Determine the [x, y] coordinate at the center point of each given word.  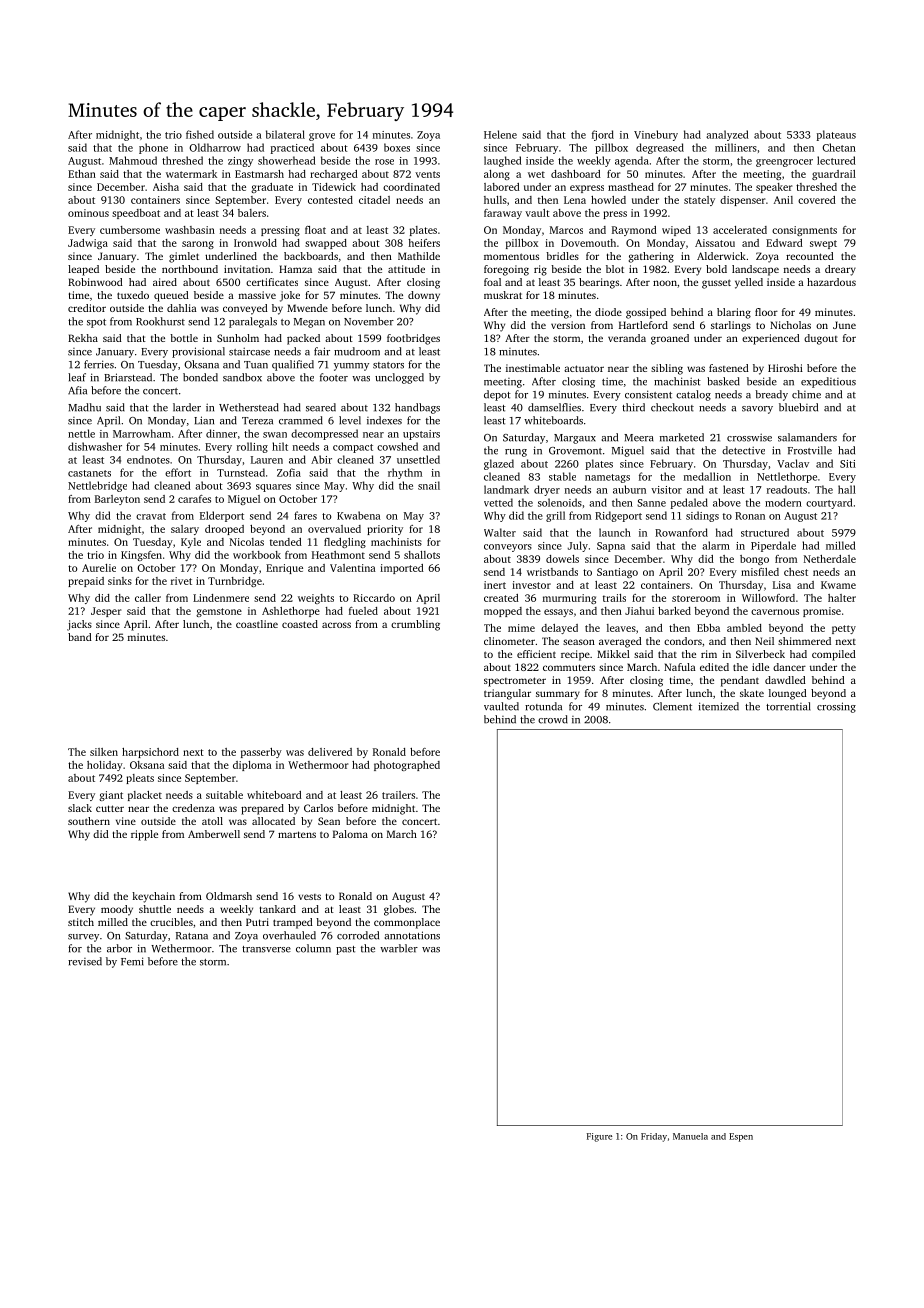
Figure [599, 1137]
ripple [144, 835]
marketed [682, 437]
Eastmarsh [259, 174]
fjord [603, 135]
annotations [412, 935]
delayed [559, 629]
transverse [266, 949]
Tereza [257, 421]
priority [385, 530]
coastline [257, 624]
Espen [741, 1137]
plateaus [836, 135]
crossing [836, 707]
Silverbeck [760, 654]
